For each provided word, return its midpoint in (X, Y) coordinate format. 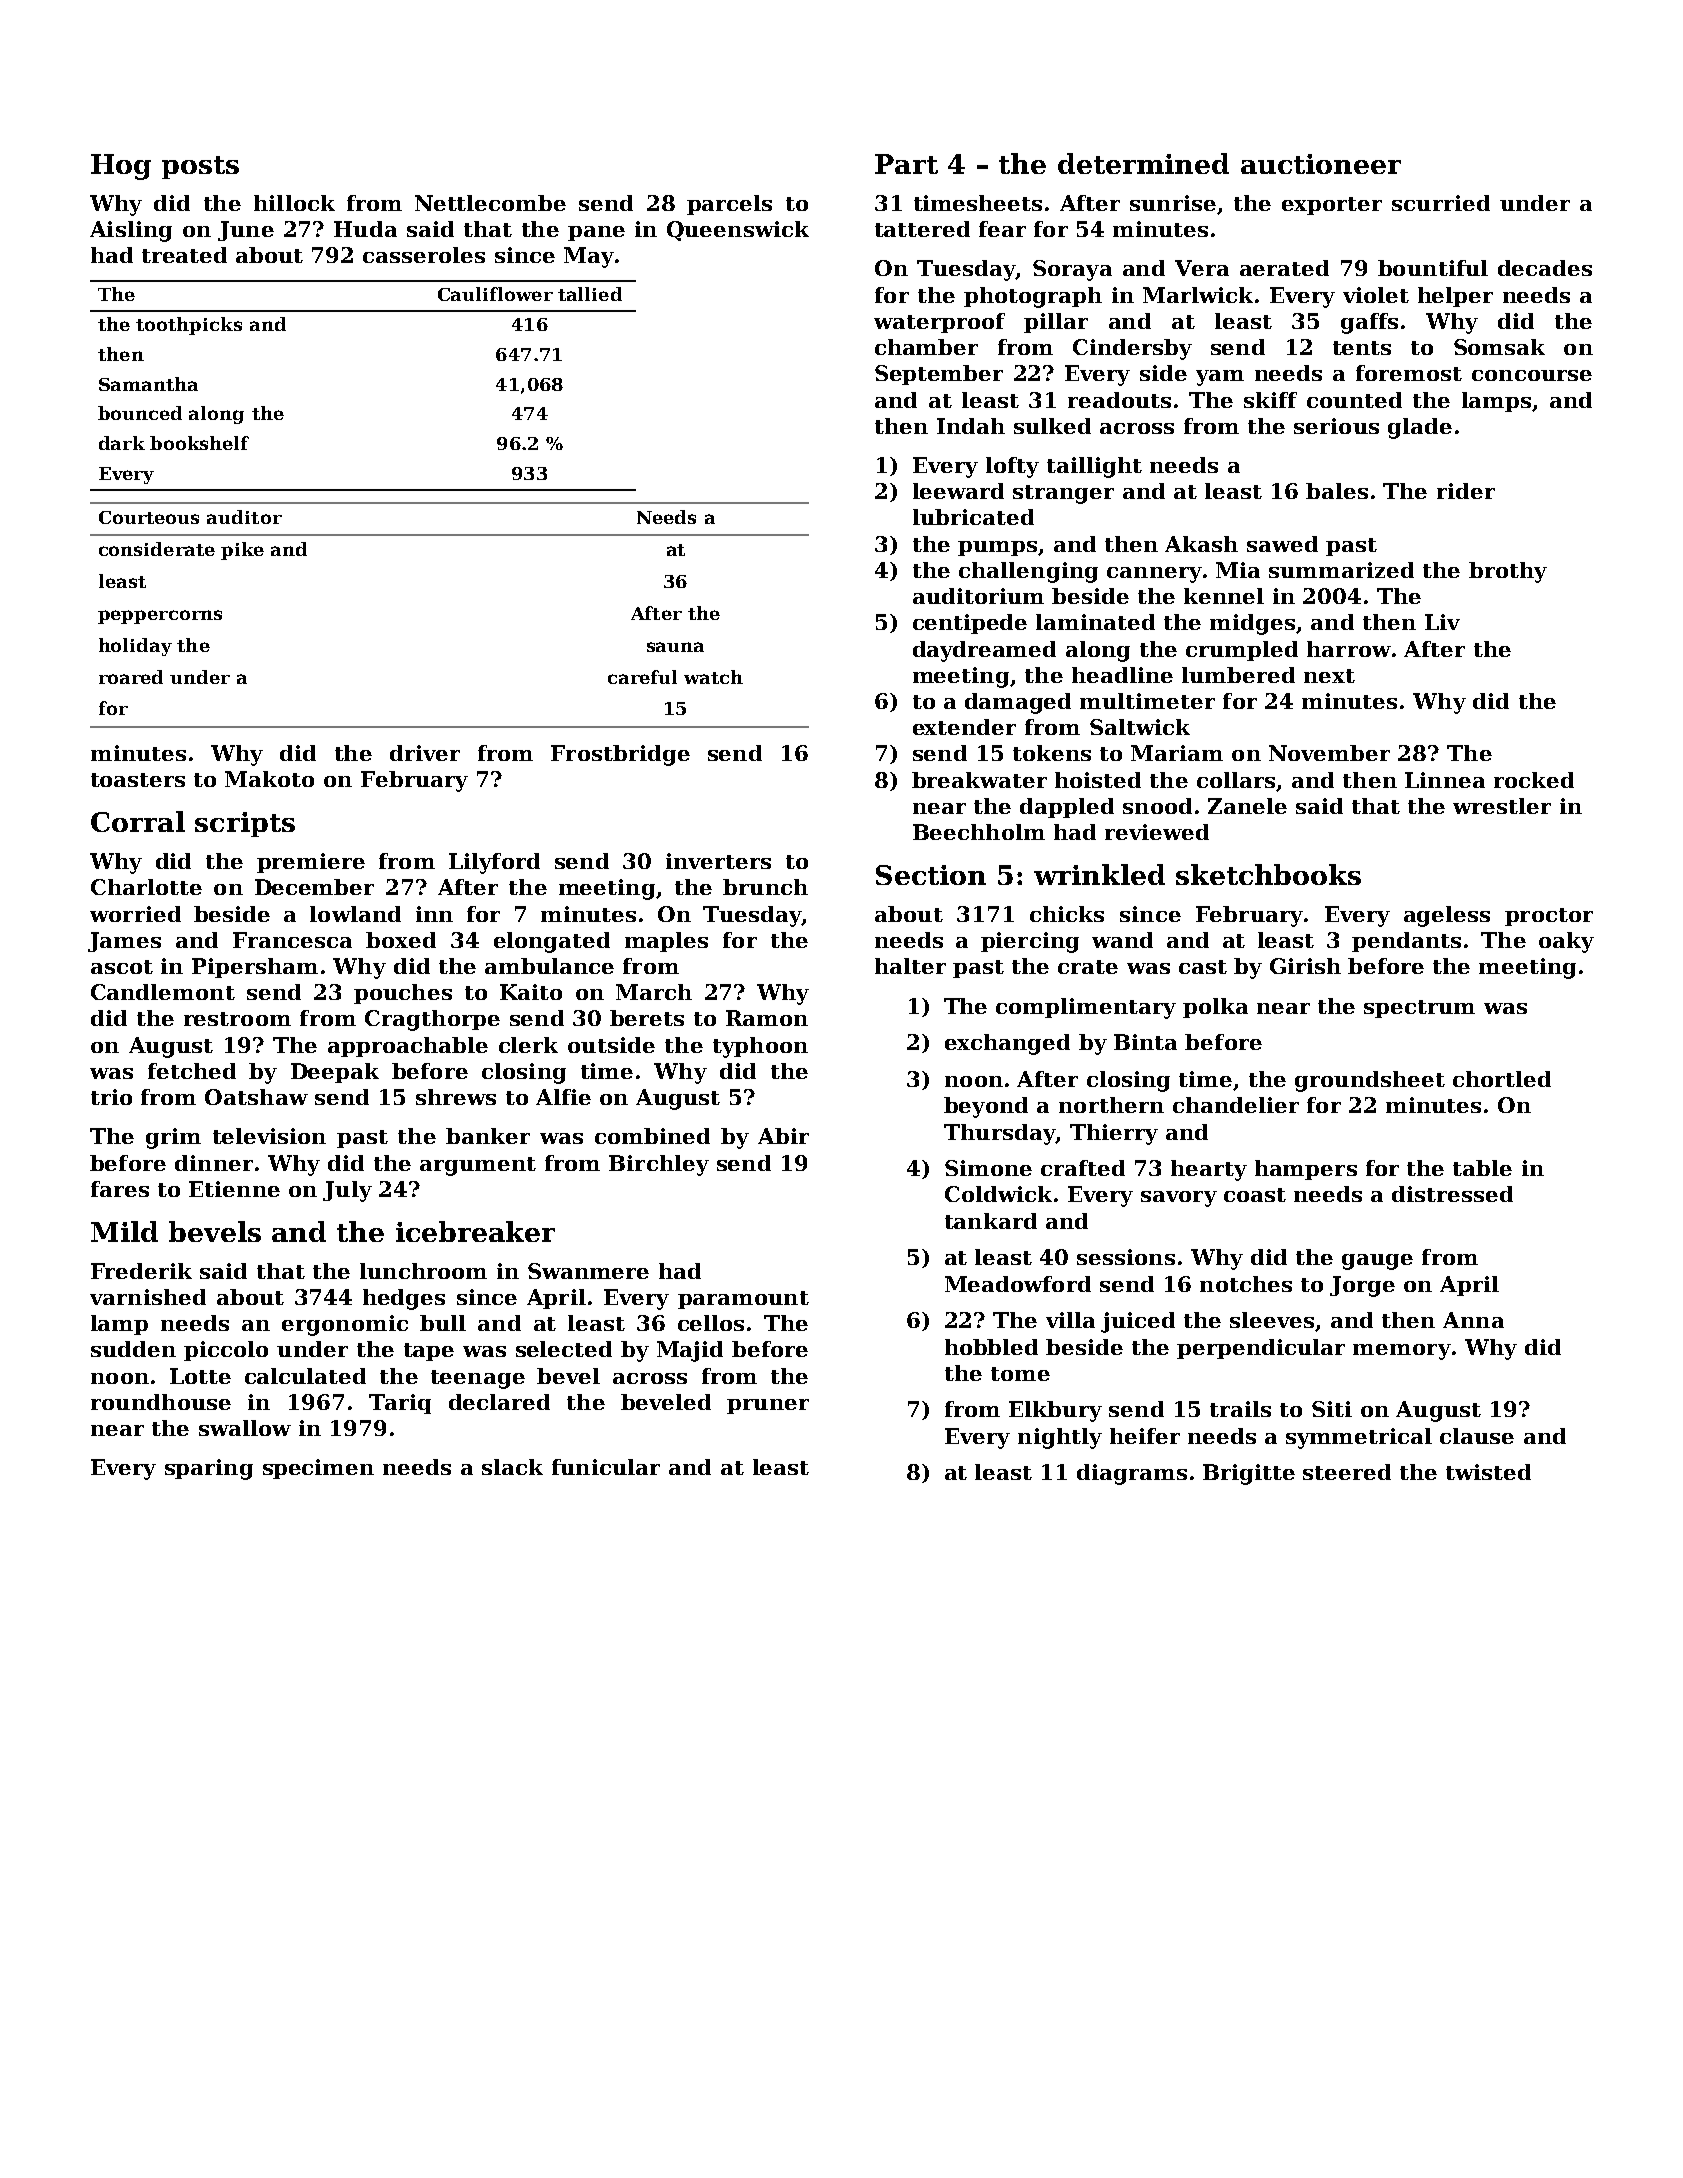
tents (1362, 348)
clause (1477, 1436)
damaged (1018, 703)
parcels (729, 205)
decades (1545, 268)
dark (122, 443)
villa (1070, 1320)
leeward (958, 491)
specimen (318, 1469)
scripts (245, 824)
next (1329, 676)
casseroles (424, 255)
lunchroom (423, 1271)
